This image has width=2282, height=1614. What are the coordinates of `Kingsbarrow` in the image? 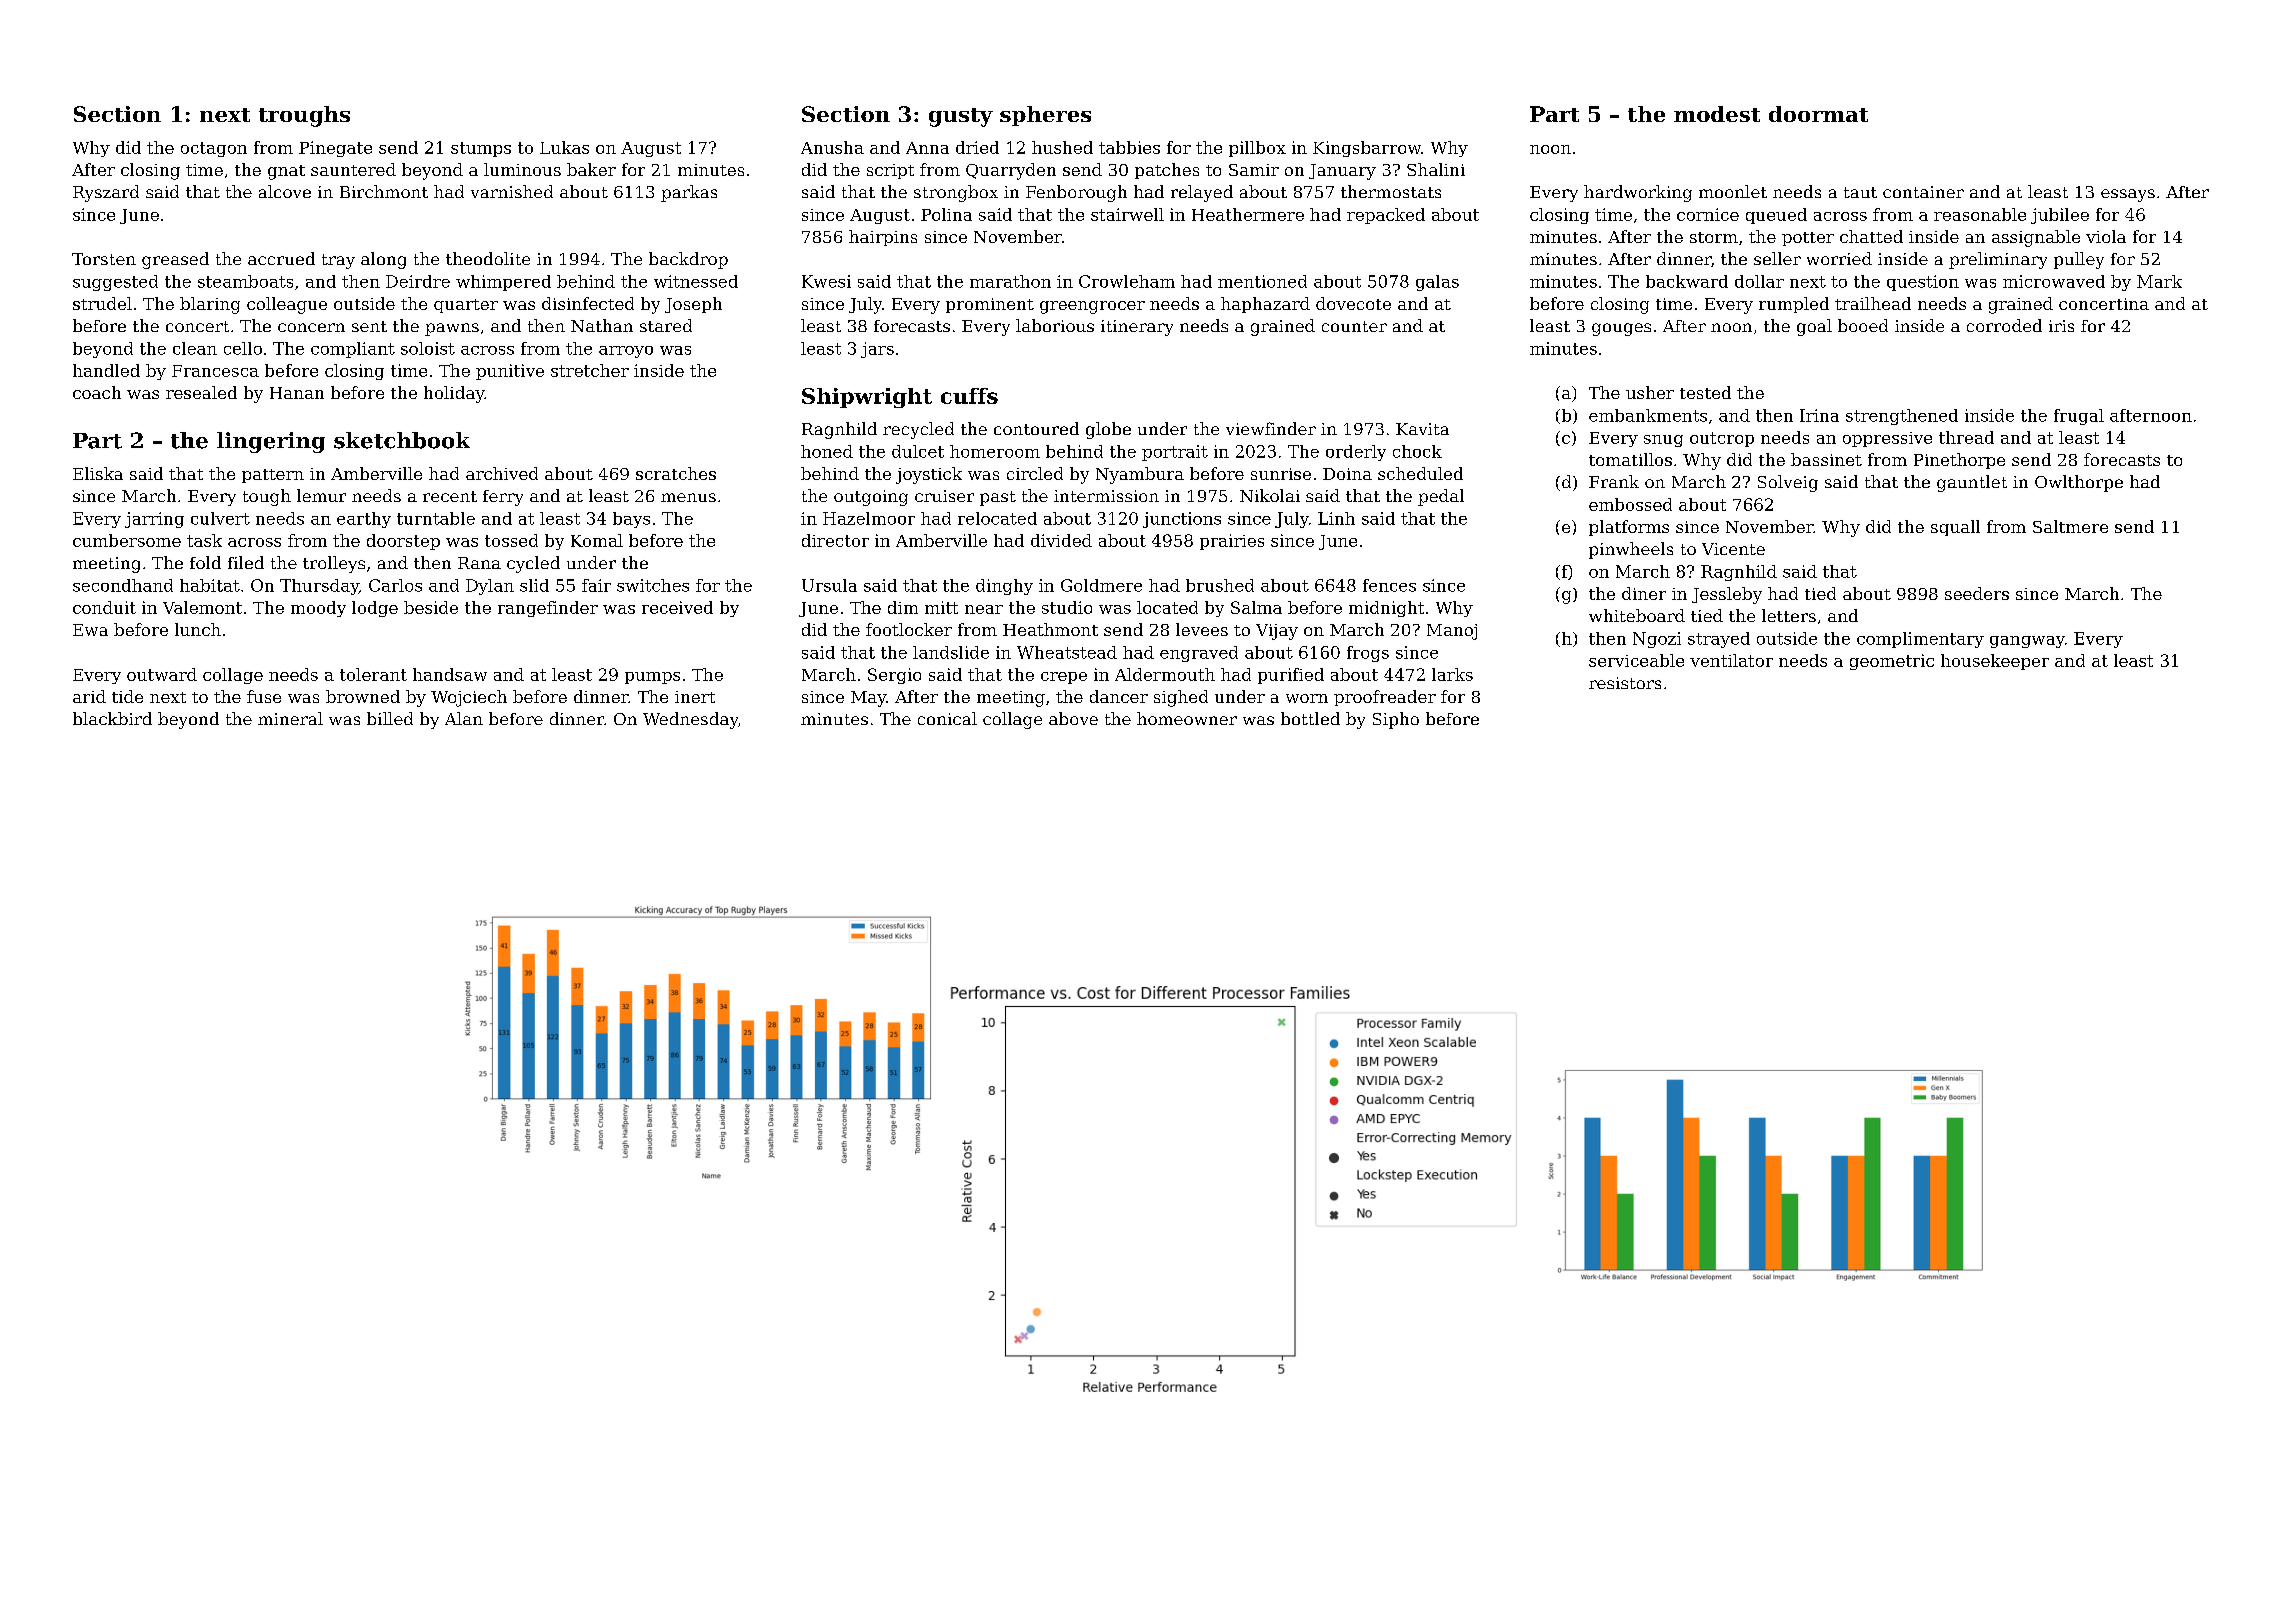 It's located at (1367, 149).
